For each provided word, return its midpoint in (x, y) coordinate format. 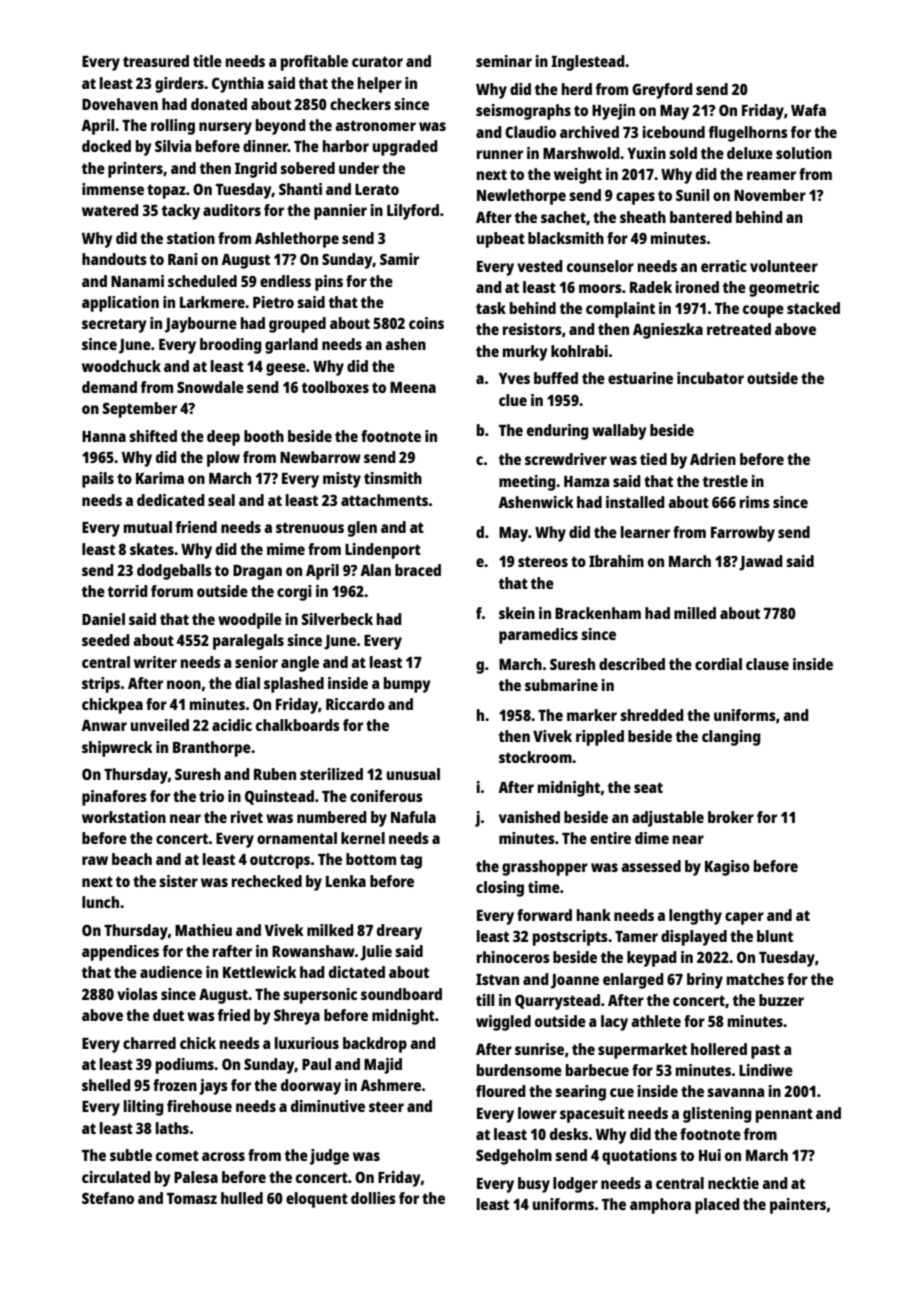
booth (264, 436)
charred (149, 1043)
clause (767, 664)
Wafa (808, 110)
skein (517, 613)
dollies (373, 1198)
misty (342, 480)
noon (184, 684)
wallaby (619, 432)
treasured (156, 61)
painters (798, 1206)
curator (377, 61)
